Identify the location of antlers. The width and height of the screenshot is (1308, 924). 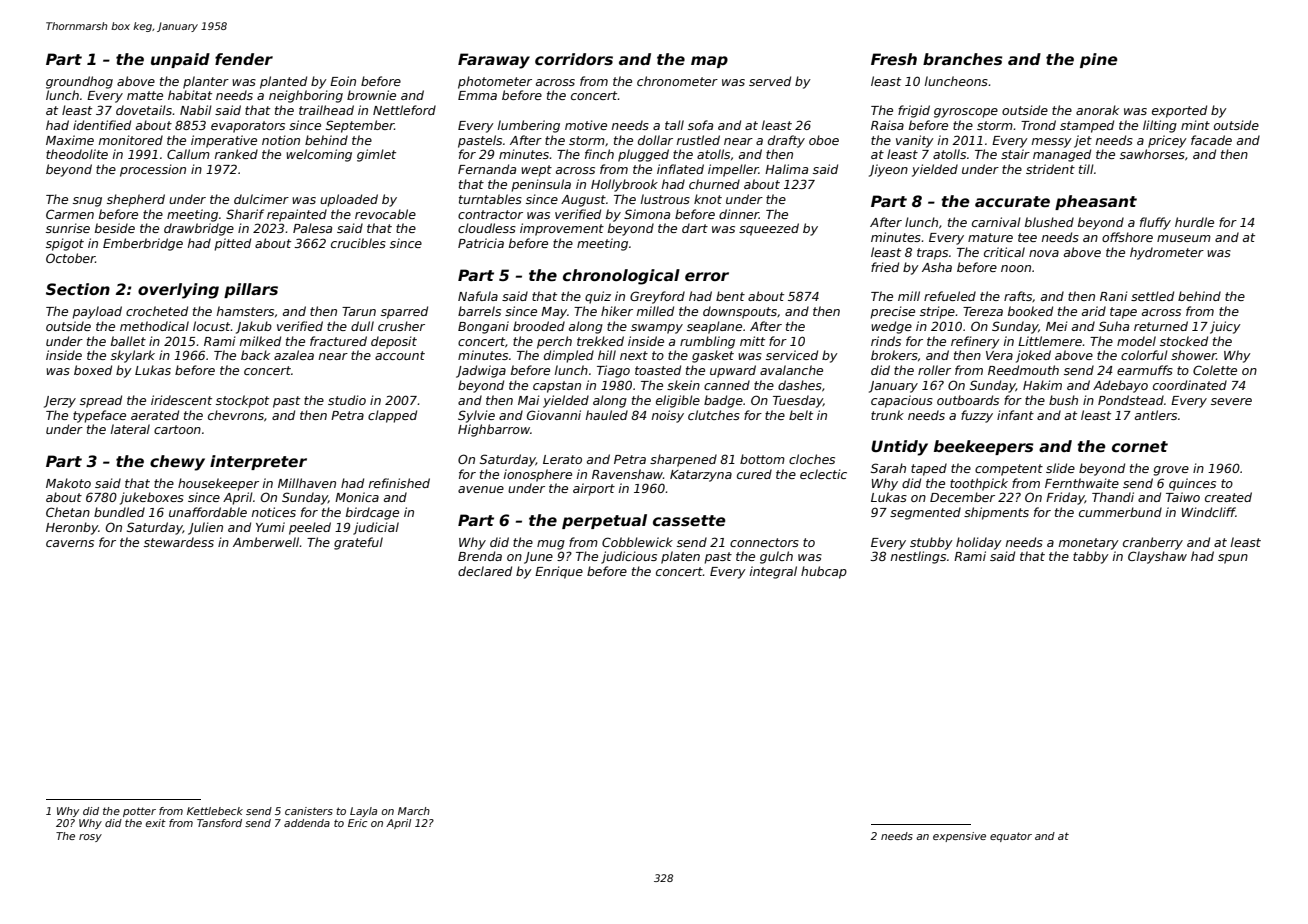
(1156, 415).
